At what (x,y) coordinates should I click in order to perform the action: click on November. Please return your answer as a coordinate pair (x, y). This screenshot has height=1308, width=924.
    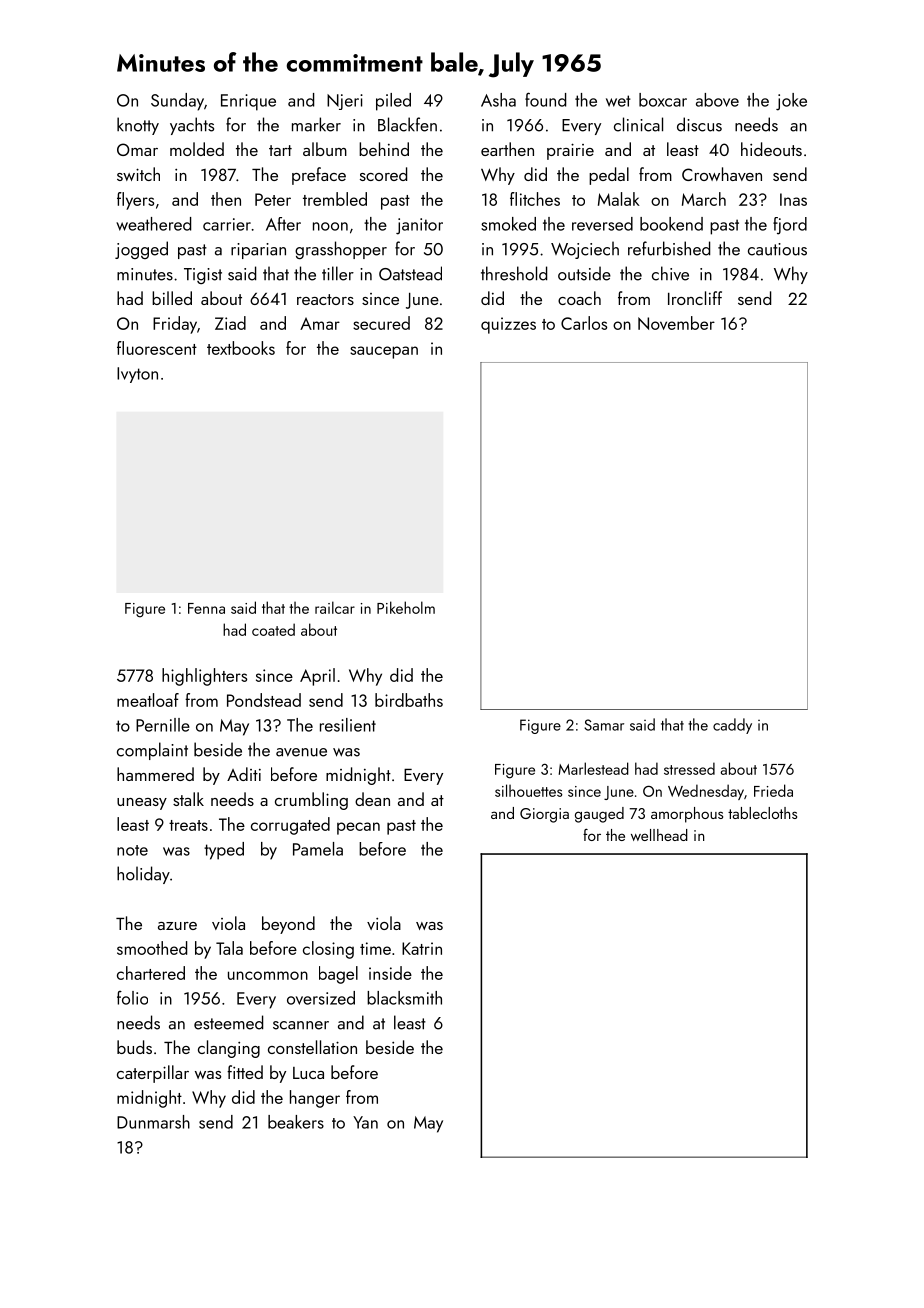
    Looking at the image, I should click on (676, 323).
